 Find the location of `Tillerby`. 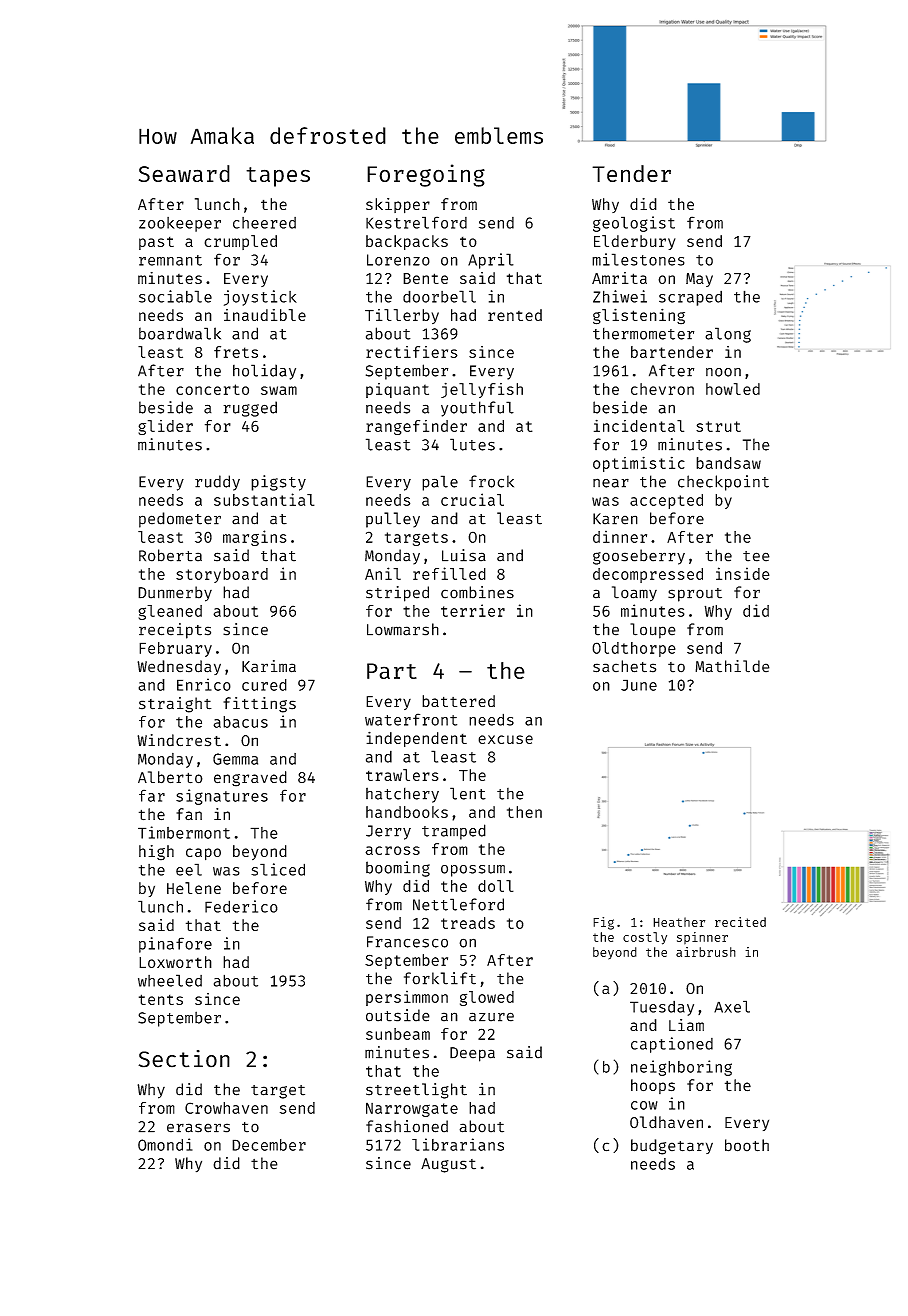

Tillerby is located at coordinates (402, 316).
